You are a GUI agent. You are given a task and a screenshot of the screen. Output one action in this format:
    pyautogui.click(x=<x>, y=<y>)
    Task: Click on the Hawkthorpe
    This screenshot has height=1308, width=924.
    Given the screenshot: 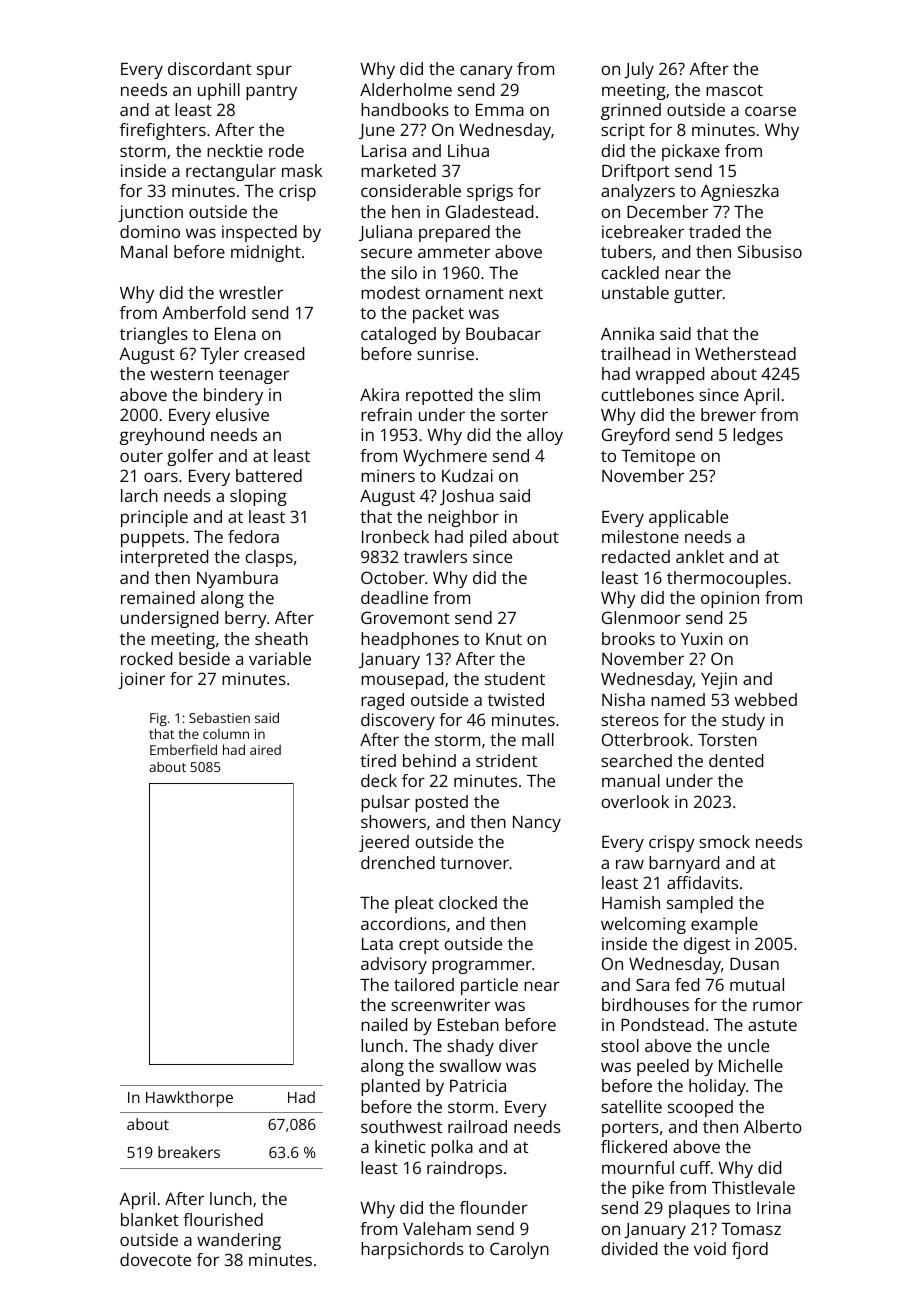 What is the action you would take?
    pyautogui.click(x=189, y=1099)
